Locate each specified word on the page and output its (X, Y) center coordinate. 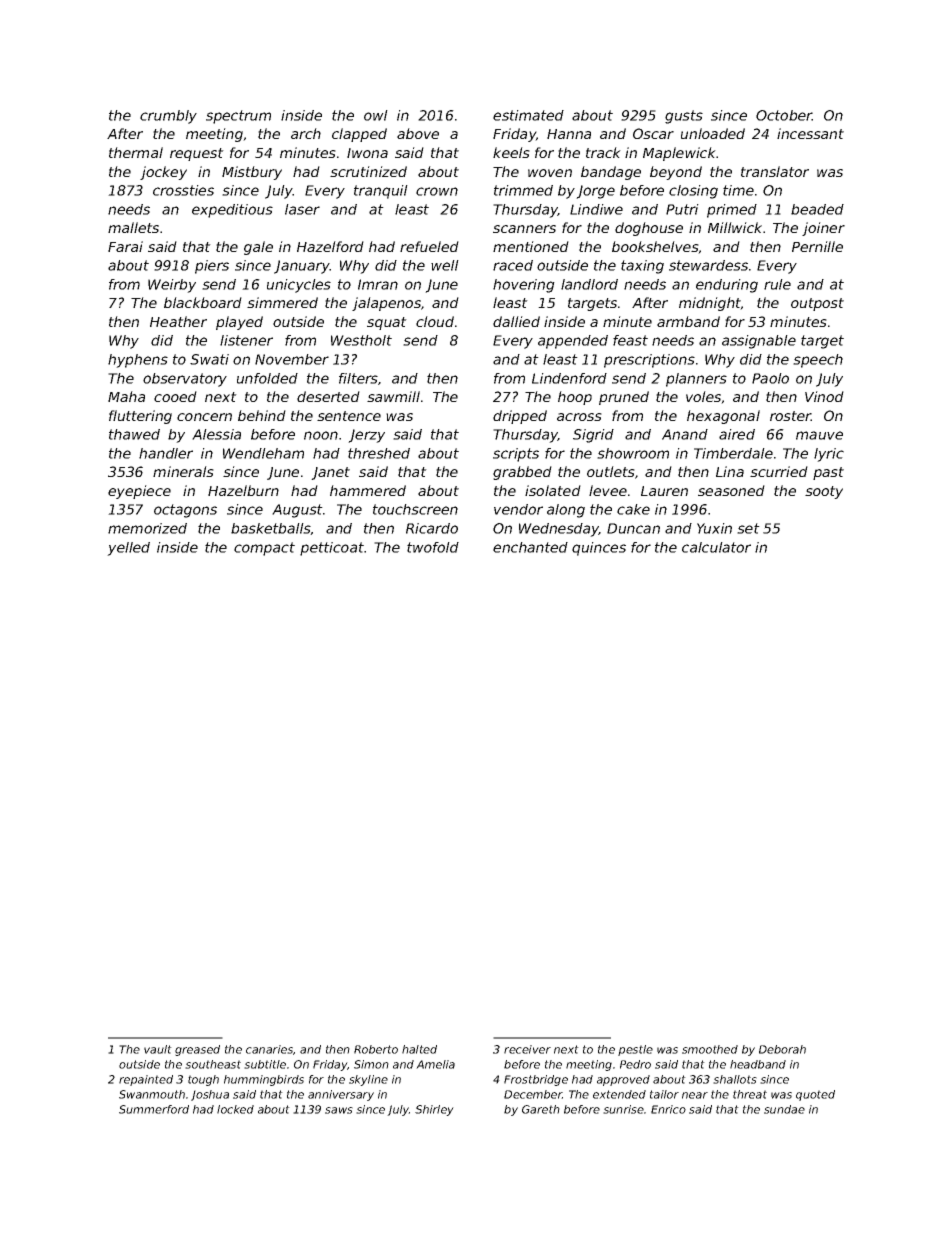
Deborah (782, 1049)
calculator (716, 547)
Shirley (434, 1110)
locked (235, 1109)
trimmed (523, 190)
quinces (599, 549)
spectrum (238, 117)
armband (688, 321)
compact (264, 549)
